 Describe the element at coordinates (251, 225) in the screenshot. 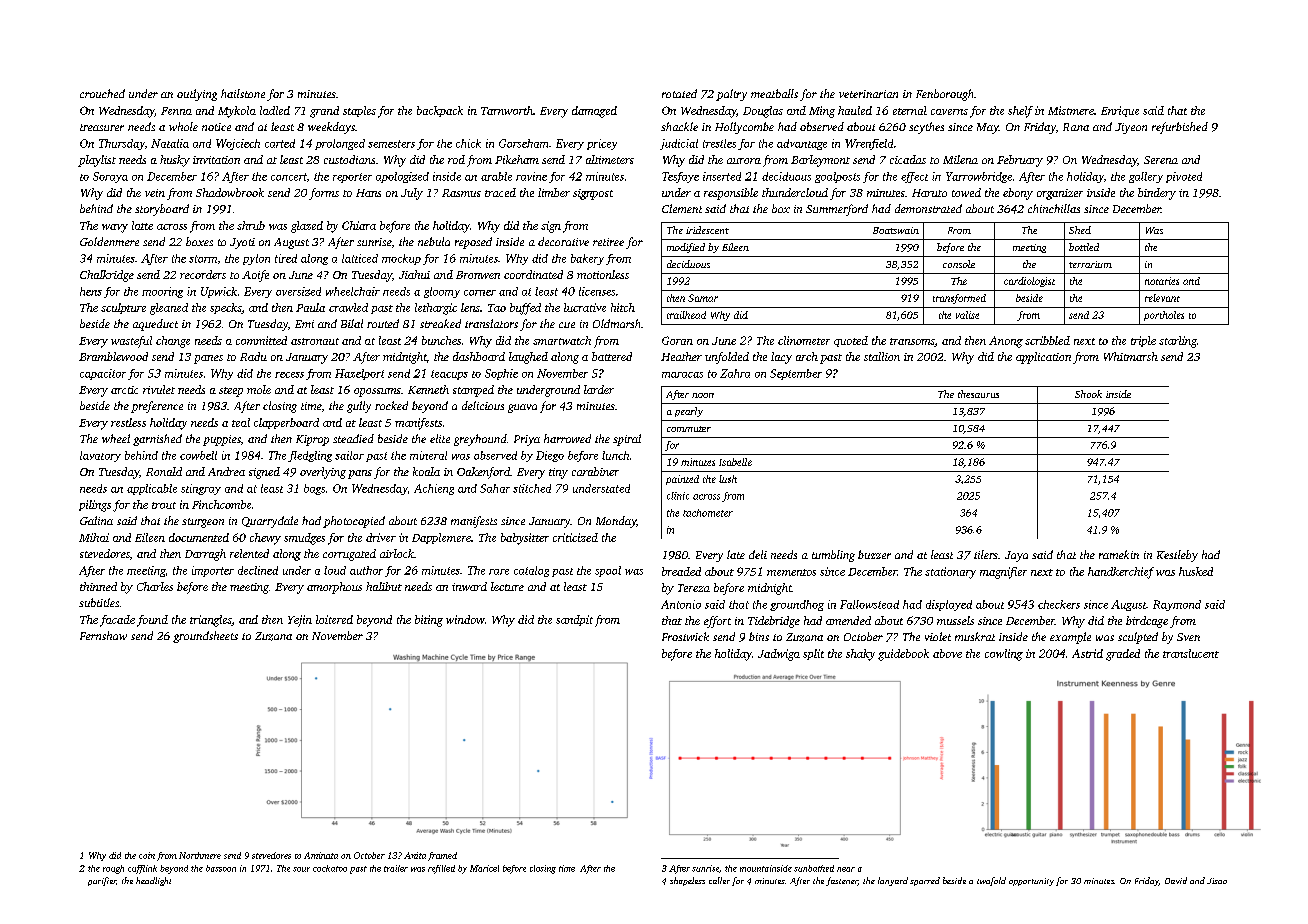

I see `shrub` at that location.
